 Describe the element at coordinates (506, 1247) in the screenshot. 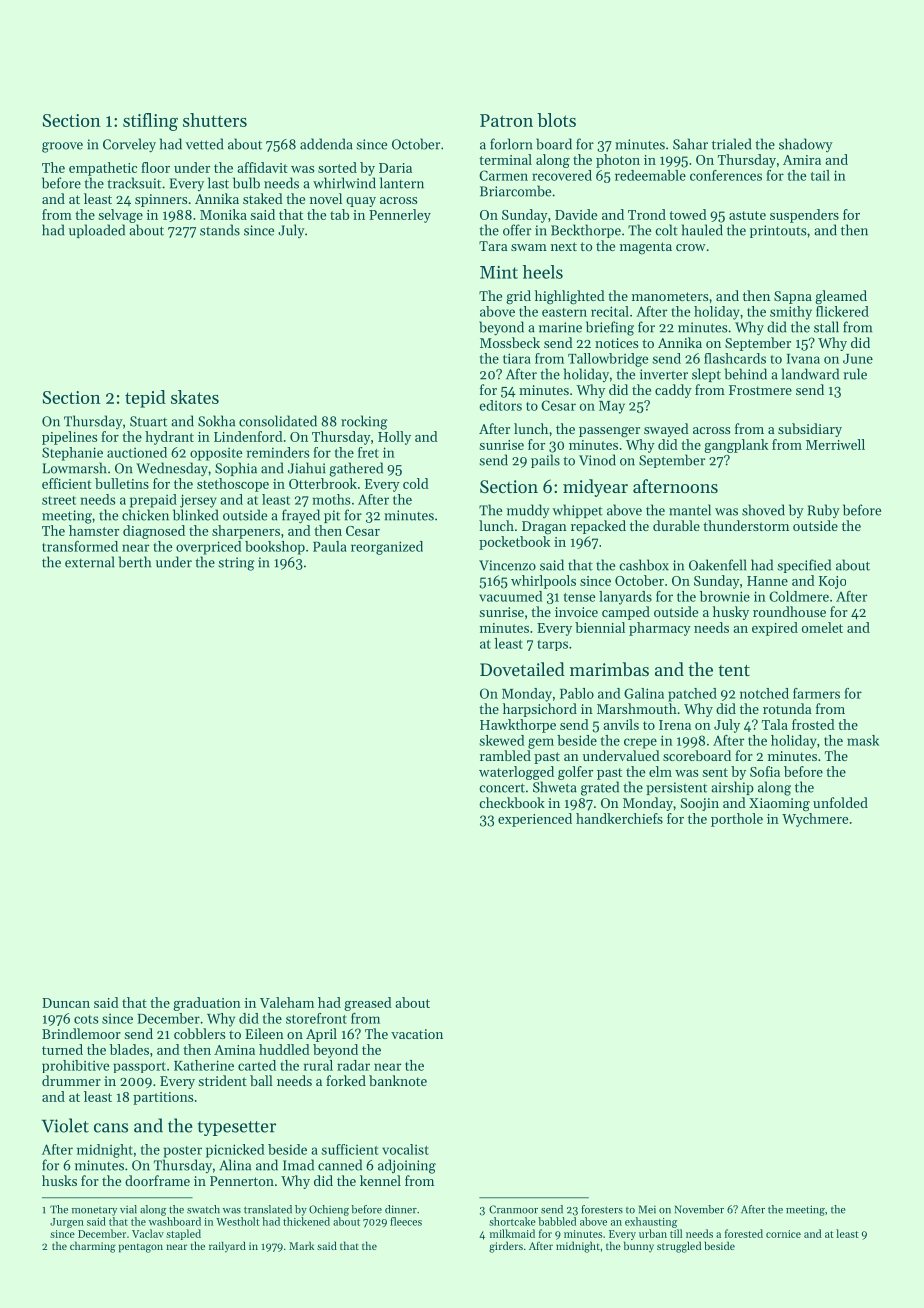

I see `girders` at that location.
